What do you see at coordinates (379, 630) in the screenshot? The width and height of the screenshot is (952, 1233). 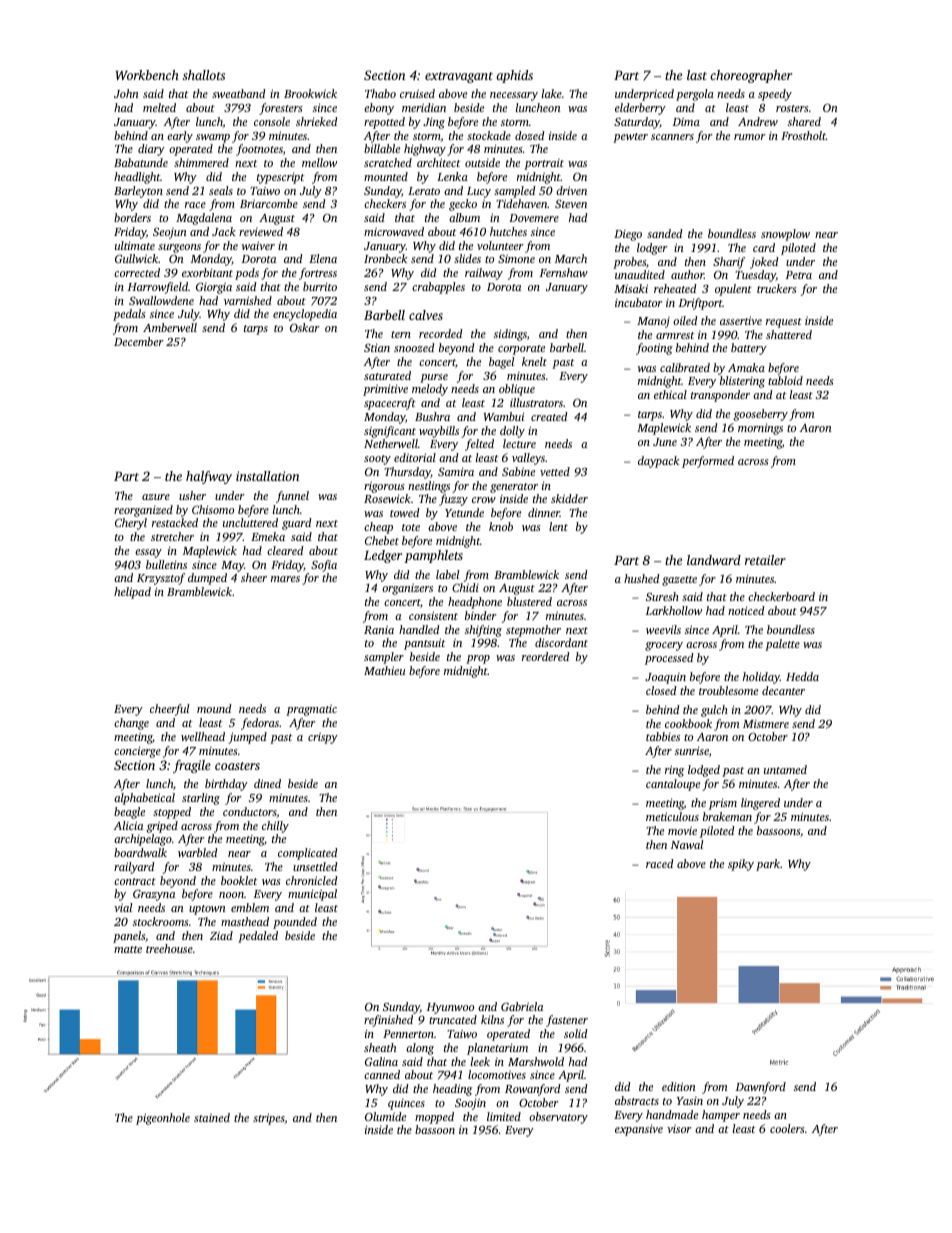 I see `Rania` at bounding box center [379, 630].
